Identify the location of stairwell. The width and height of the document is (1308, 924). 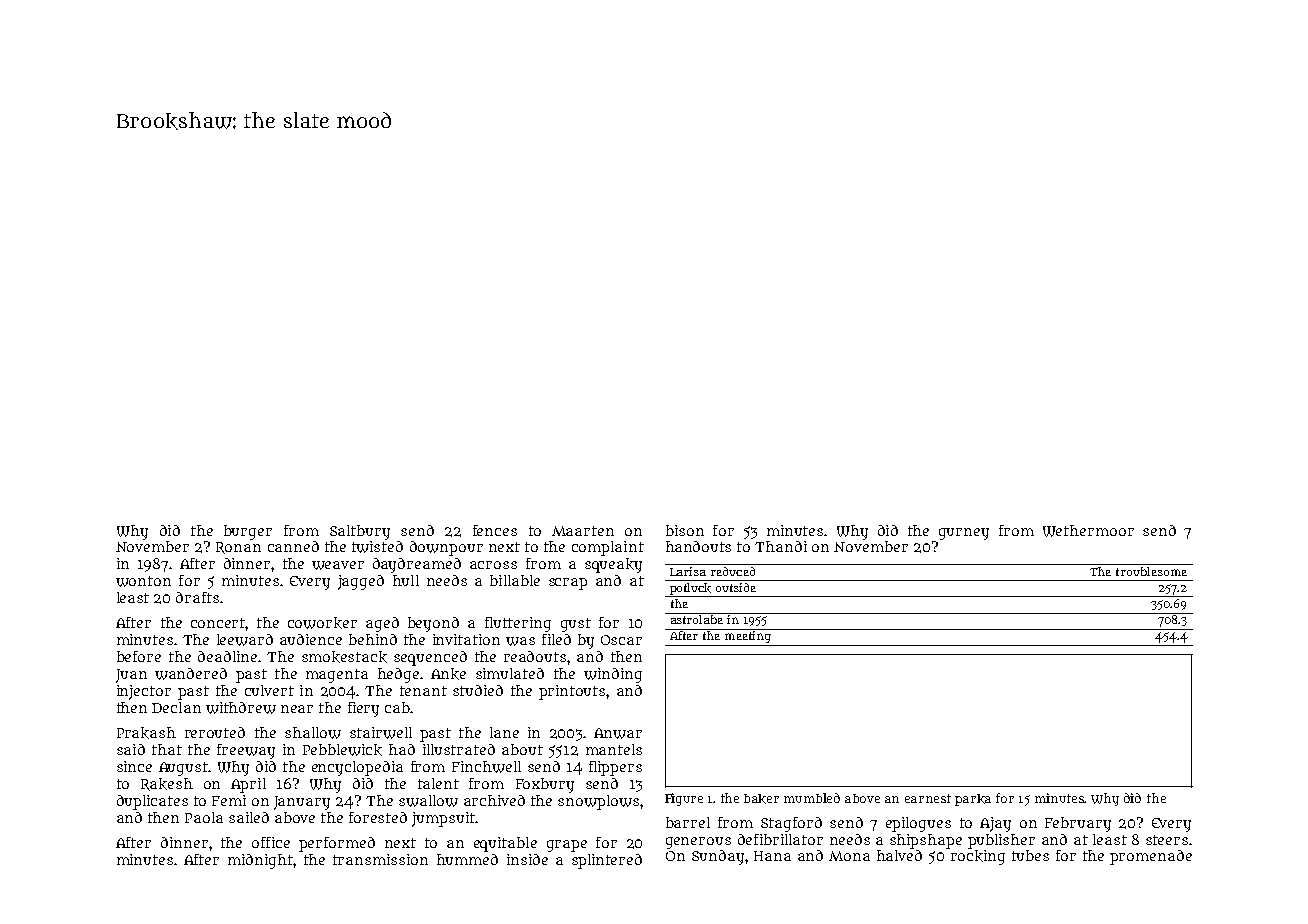
(381, 733).
